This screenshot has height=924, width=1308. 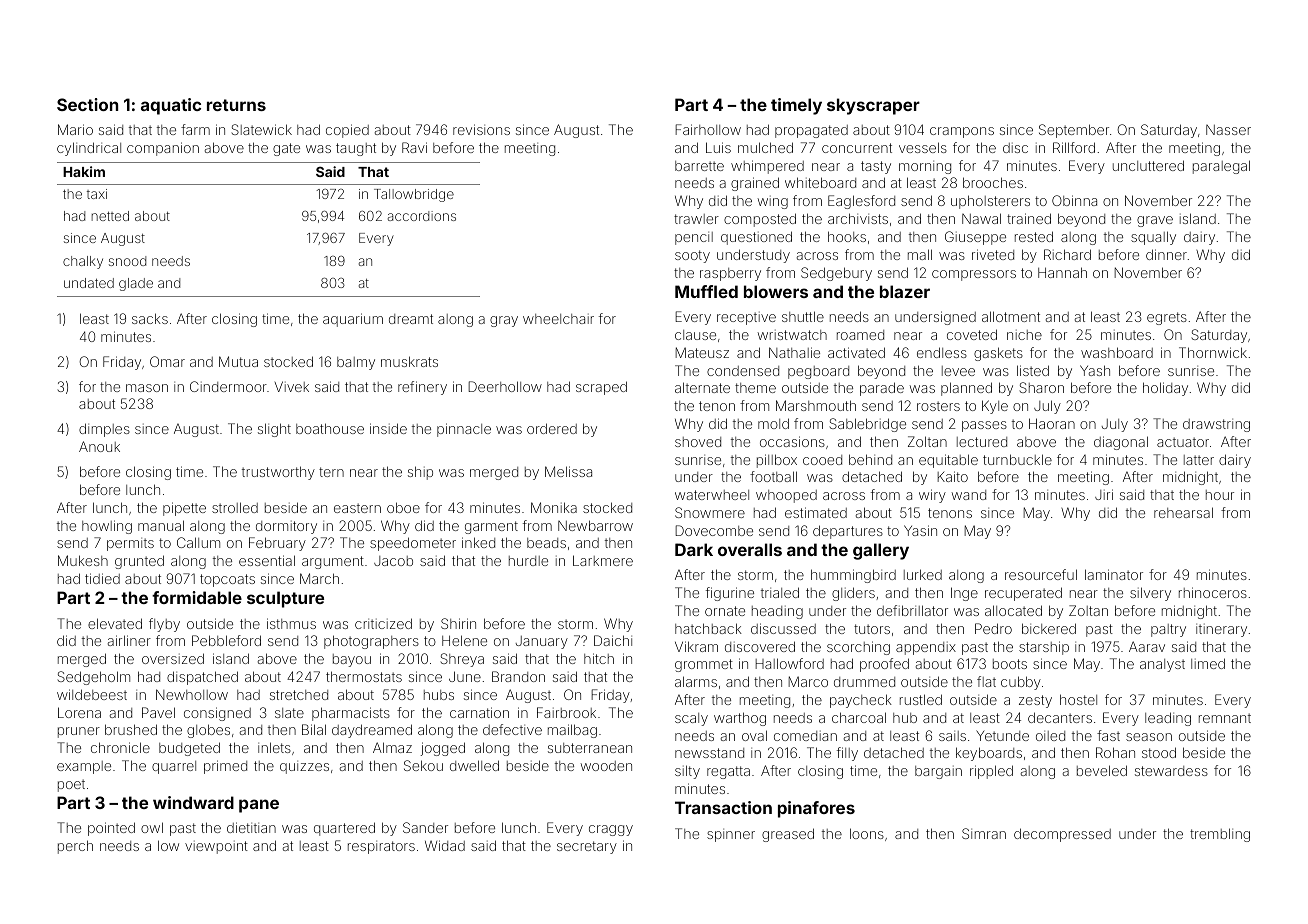 What do you see at coordinates (972, 334) in the screenshot?
I see `coveted` at bounding box center [972, 334].
